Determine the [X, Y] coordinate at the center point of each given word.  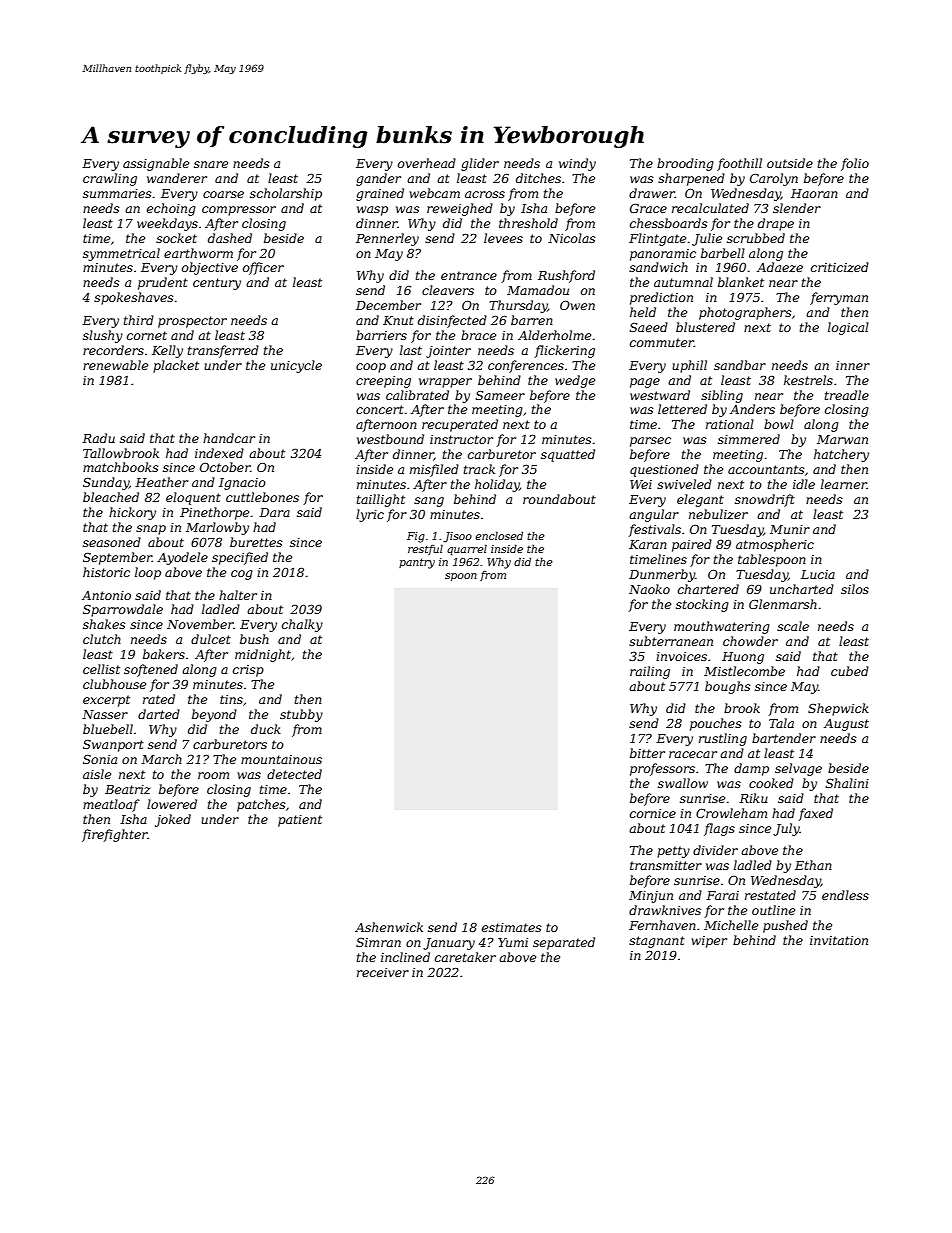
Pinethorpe [214, 513]
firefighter [115, 835]
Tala [781, 723]
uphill [689, 366]
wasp [372, 211]
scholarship [286, 194]
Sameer [500, 395]
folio [855, 164]
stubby [301, 715]
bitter [647, 753]
